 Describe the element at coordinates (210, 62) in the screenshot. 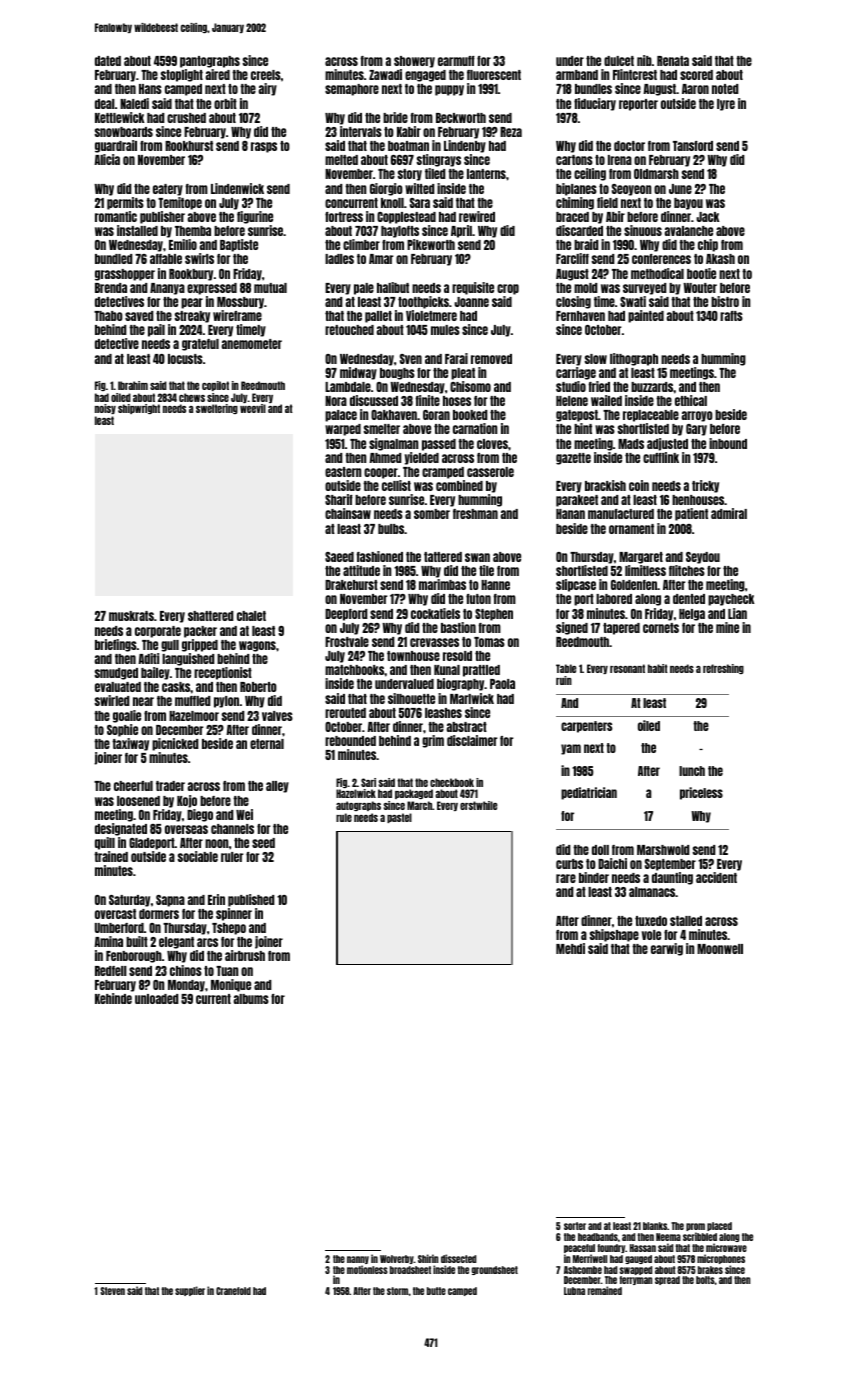

I see `pantographs` at that location.
